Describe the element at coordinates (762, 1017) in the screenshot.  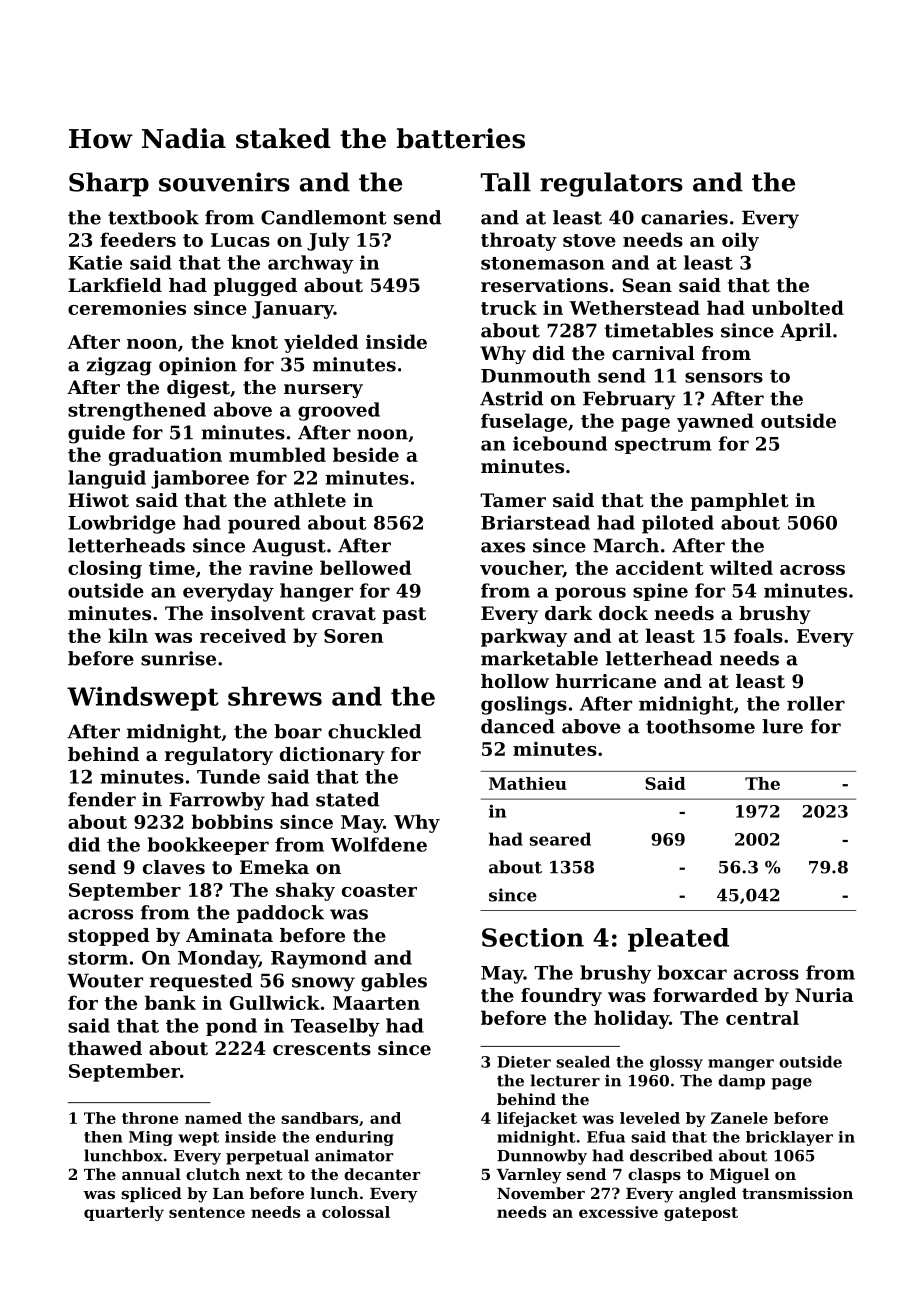
I see `central` at that location.
